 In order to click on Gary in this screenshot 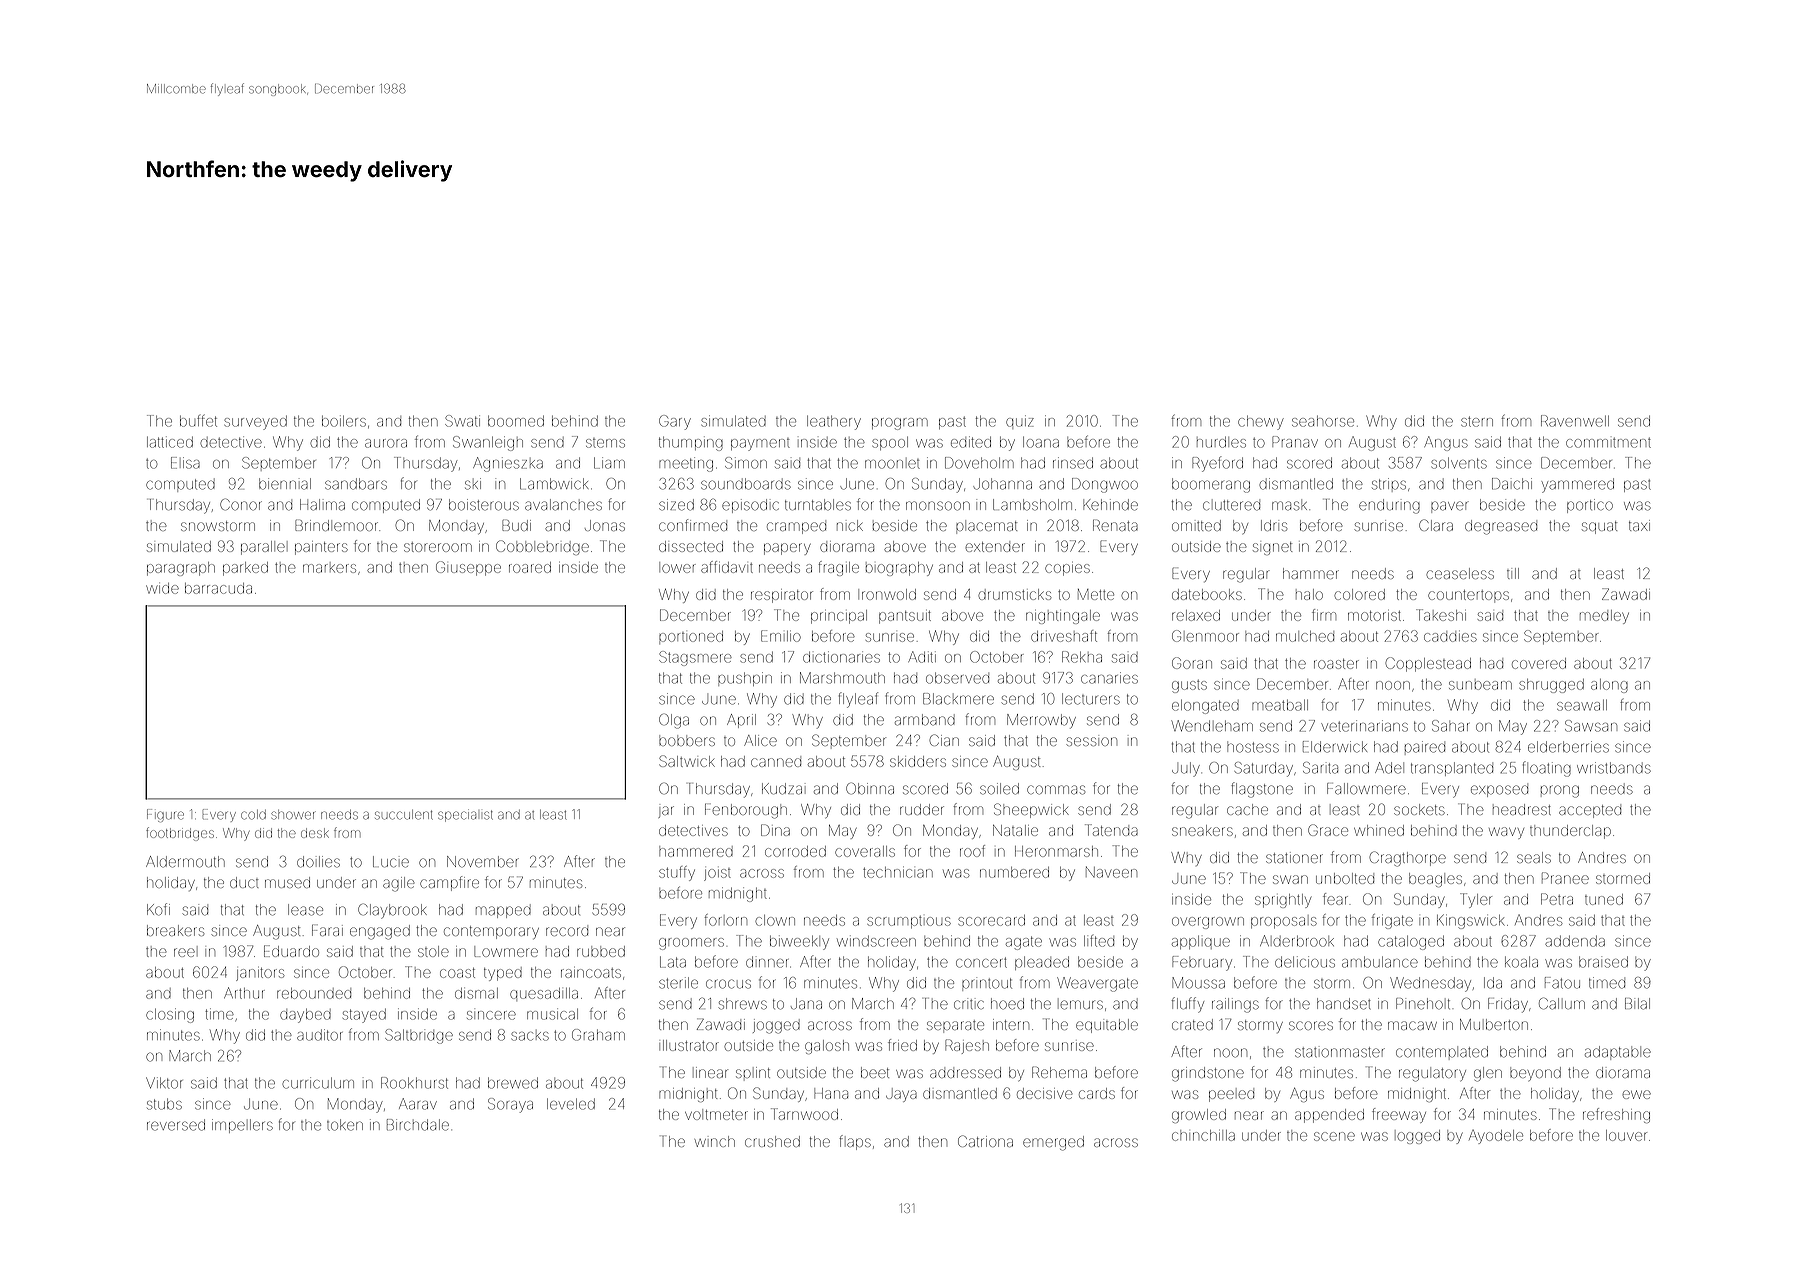, I will do `click(675, 422)`.
